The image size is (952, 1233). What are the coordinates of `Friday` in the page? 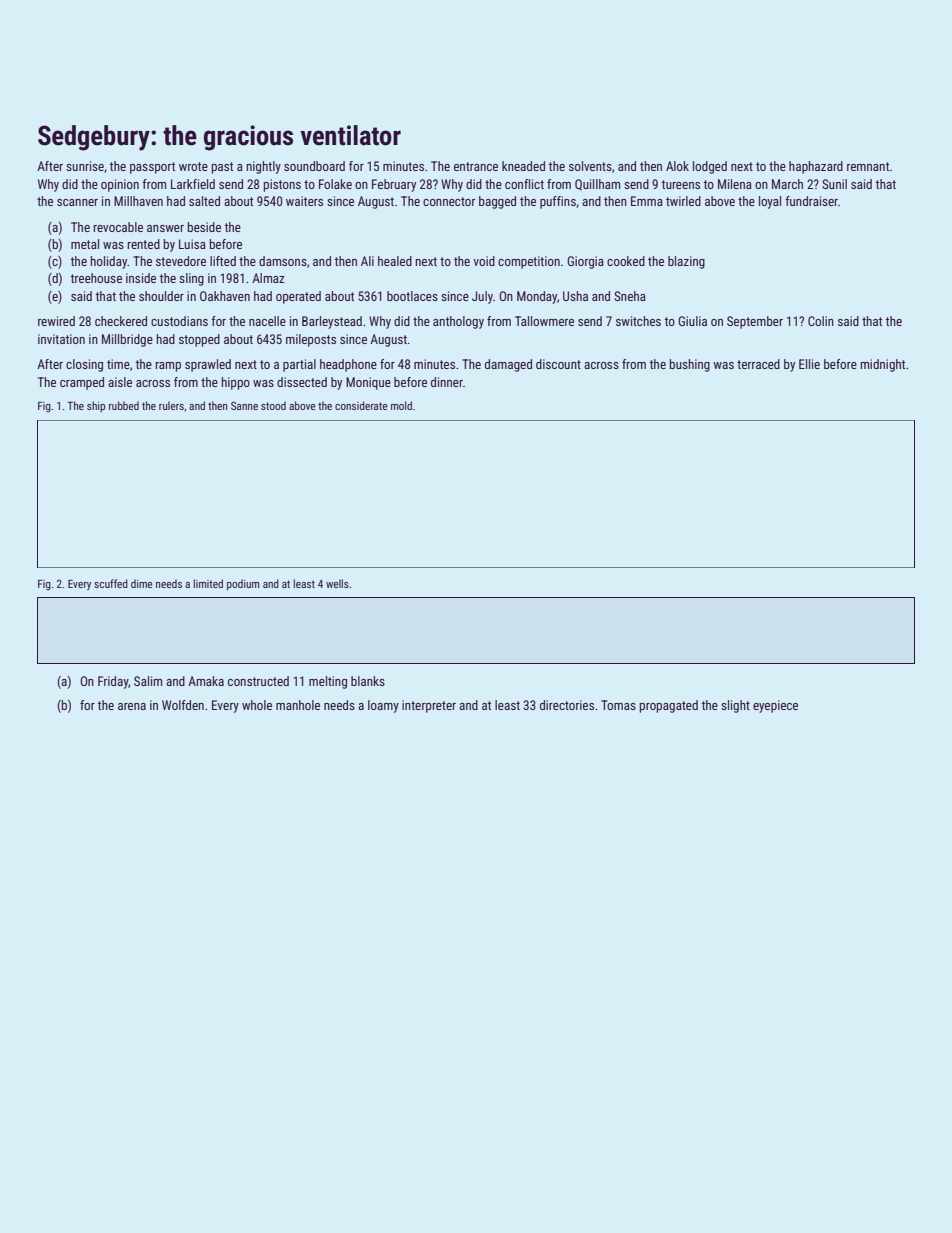 It's located at (113, 682).
